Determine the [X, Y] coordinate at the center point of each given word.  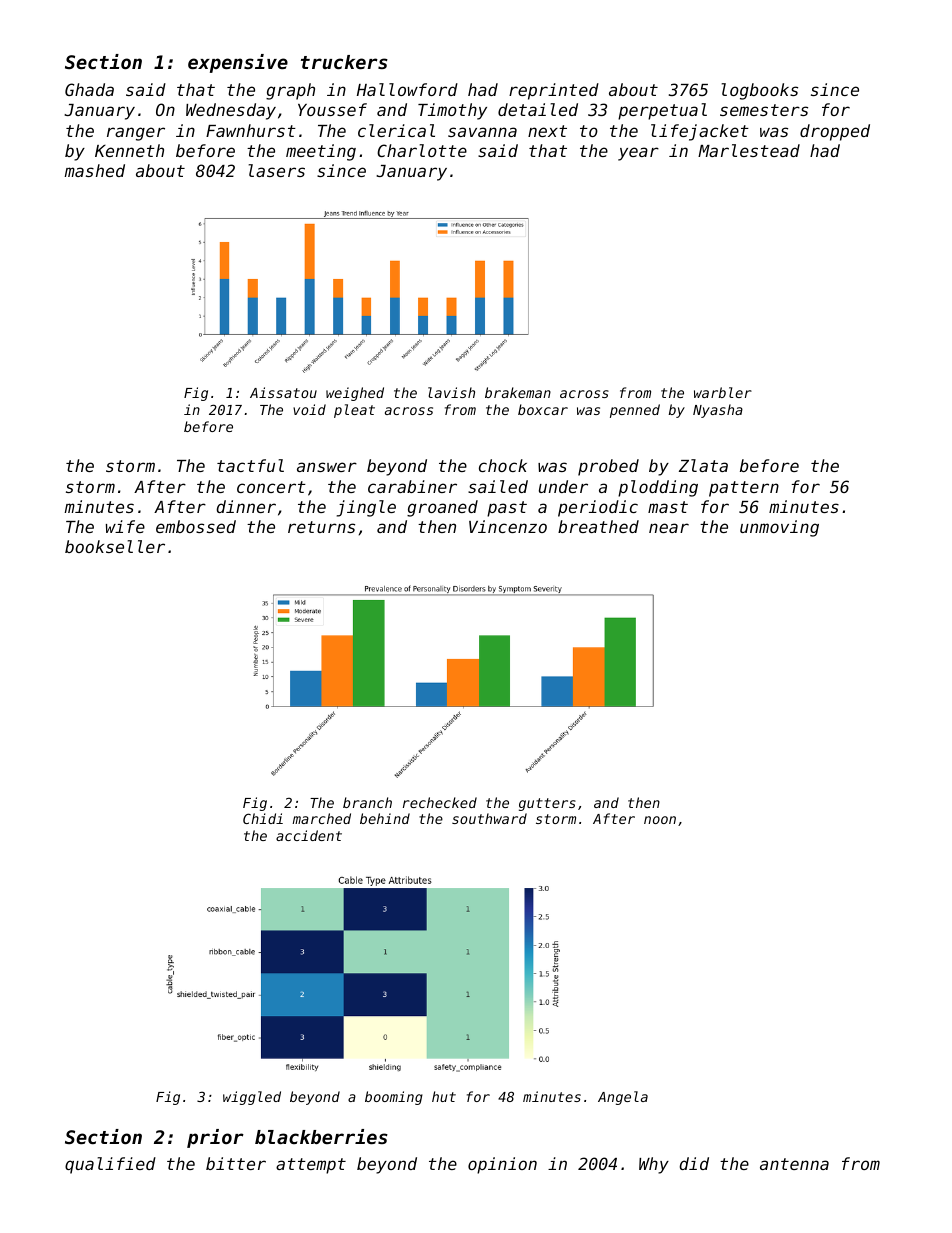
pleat [354, 411]
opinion [502, 1165]
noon [660, 820]
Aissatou [283, 392]
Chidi [263, 818]
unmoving [779, 528]
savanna [482, 132]
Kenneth [129, 150]
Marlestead [749, 150]
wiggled [252, 1098]
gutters [547, 804]
